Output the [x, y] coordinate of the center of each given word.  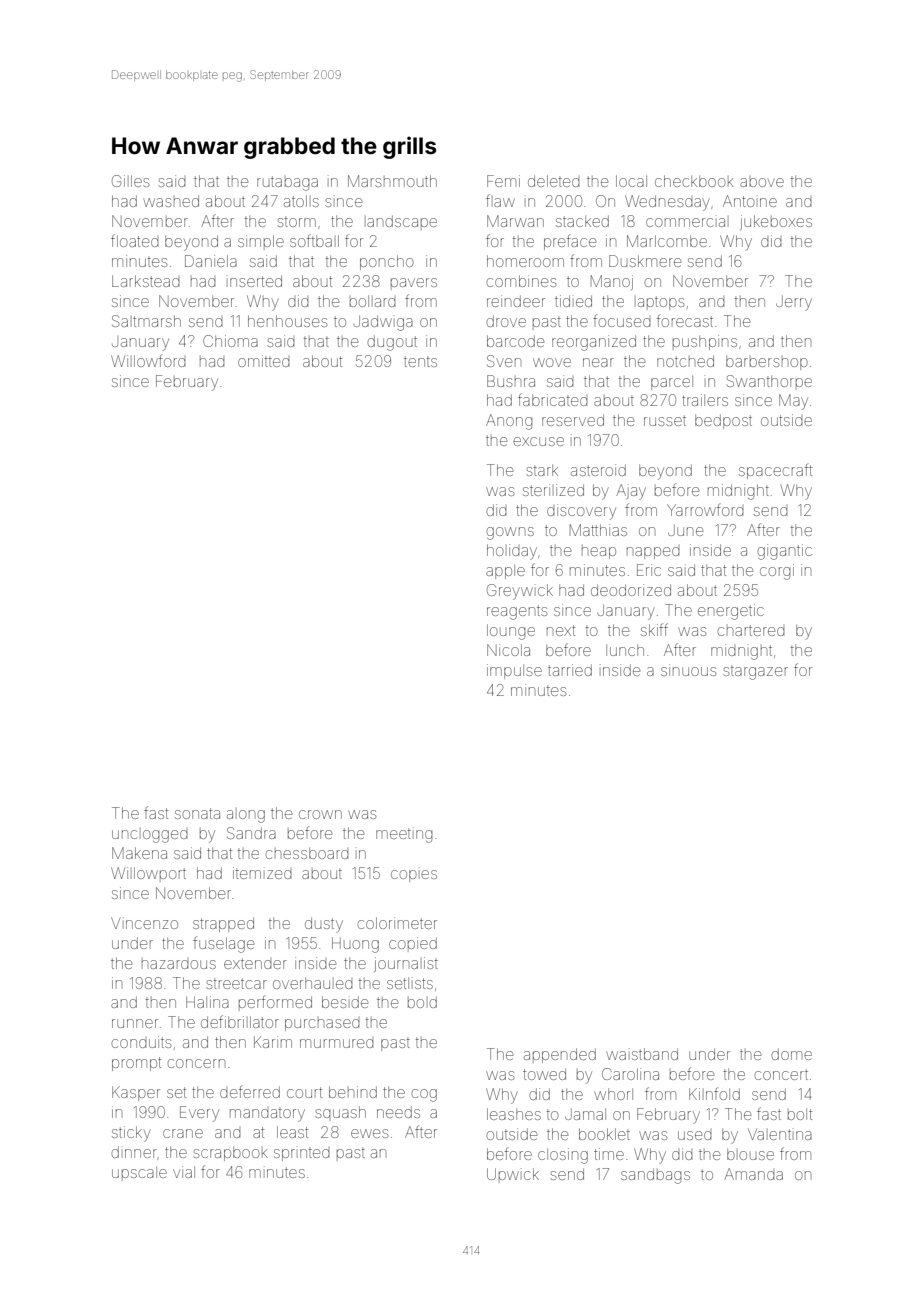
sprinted [302, 1155]
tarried [570, 670]
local [631, 181]
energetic [731, 612]
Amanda [753, 1174]
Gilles [130, 181]
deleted [554, 181]
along [246, 816]
